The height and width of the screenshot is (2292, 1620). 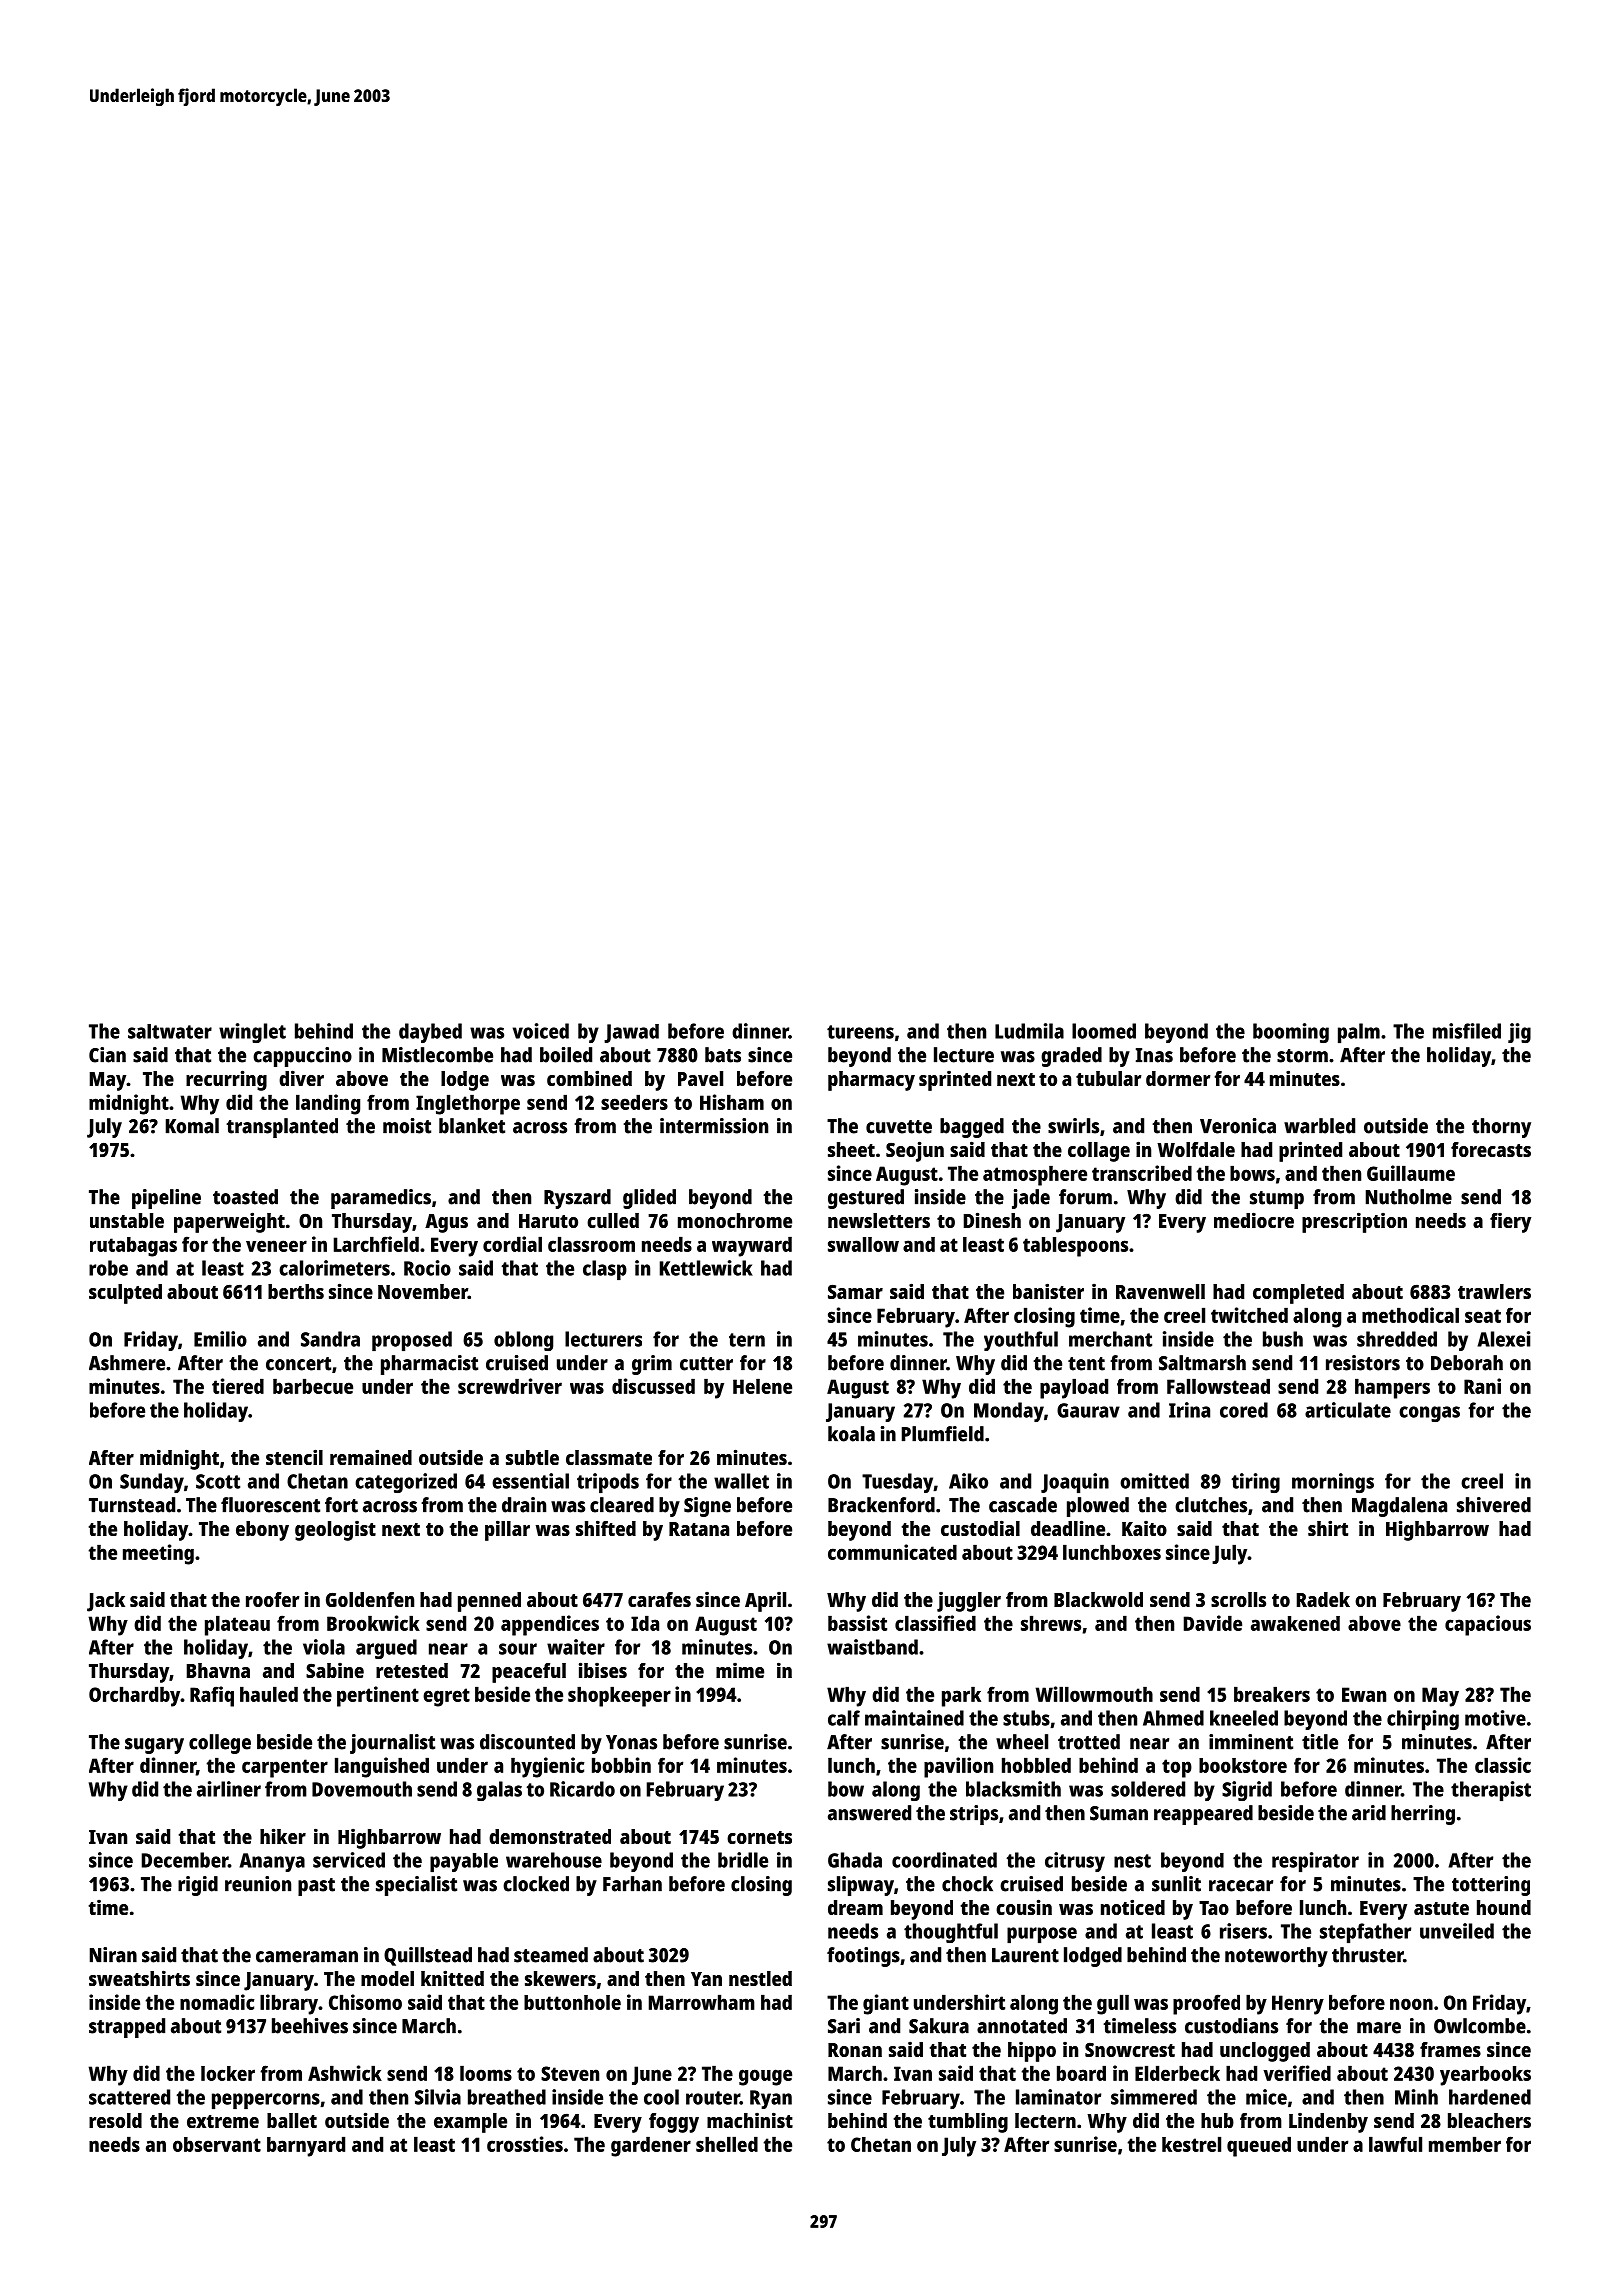 What do you see at coordinates (1029, 1031) in the screenshot?
I see `Ludmila` at bounding box center [1029, 1031].
